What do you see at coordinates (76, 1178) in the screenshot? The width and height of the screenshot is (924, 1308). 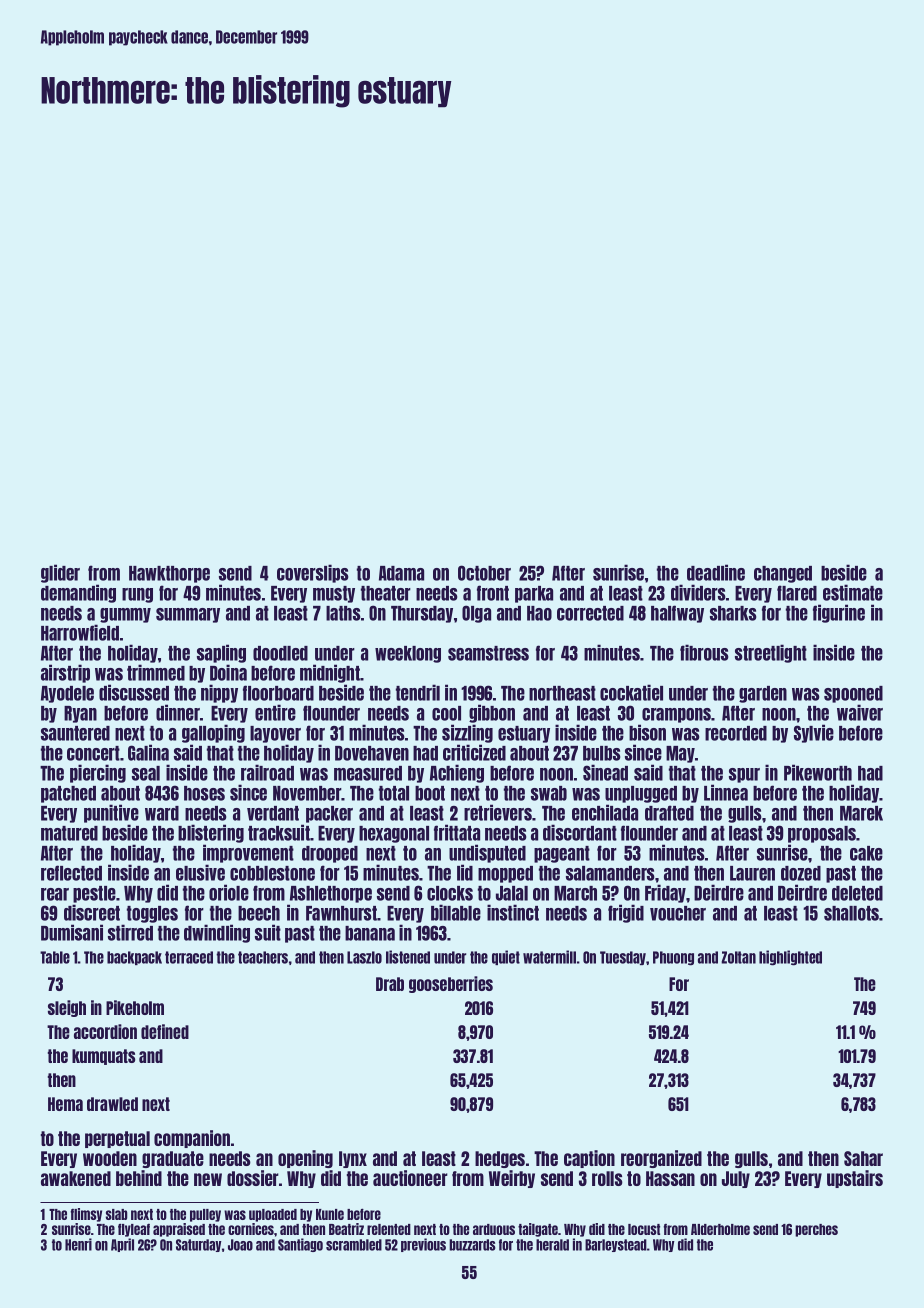 I see `awakened` at bounding box center [76, 1178].
